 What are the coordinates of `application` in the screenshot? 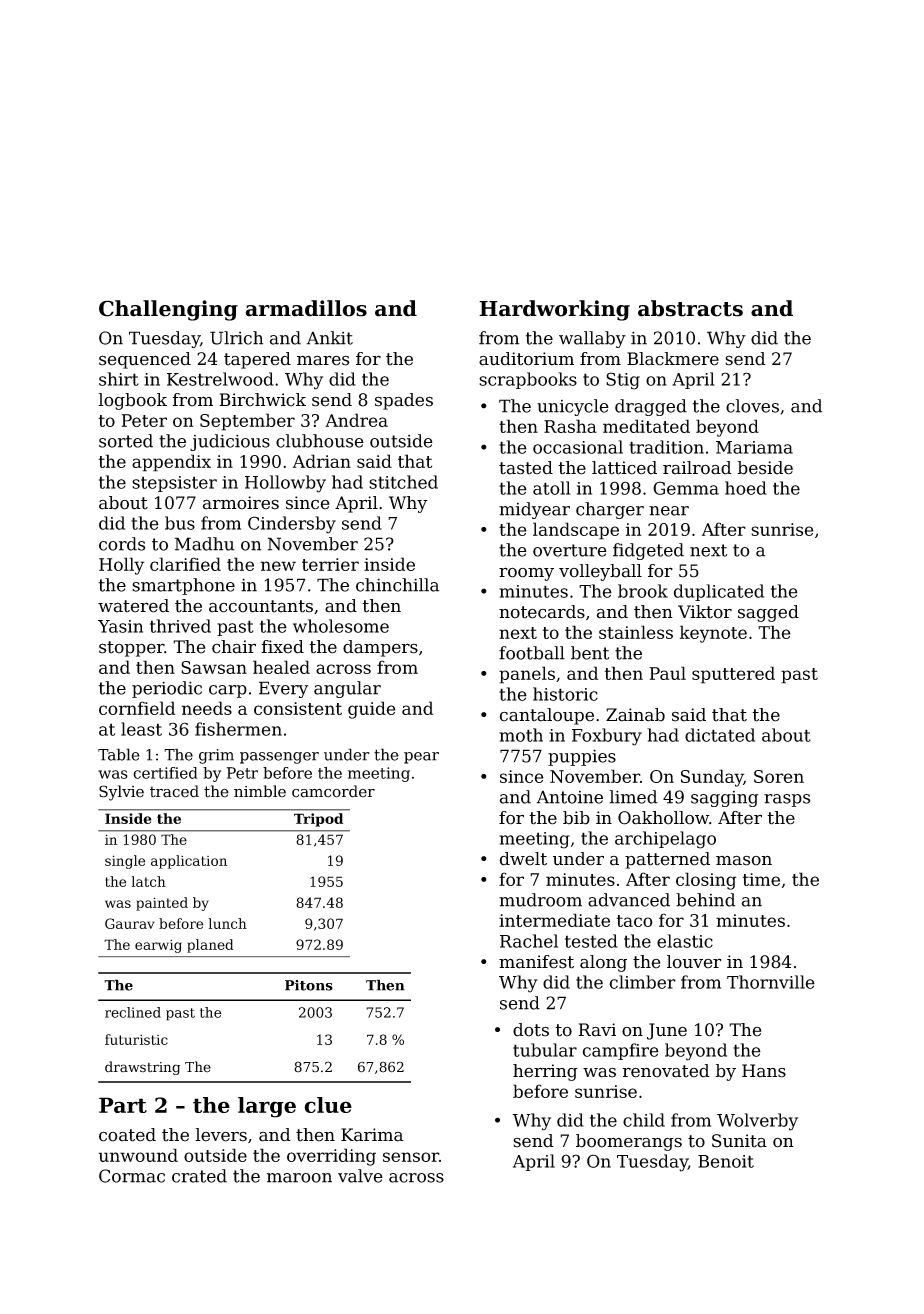 It's located at (189, 862).
